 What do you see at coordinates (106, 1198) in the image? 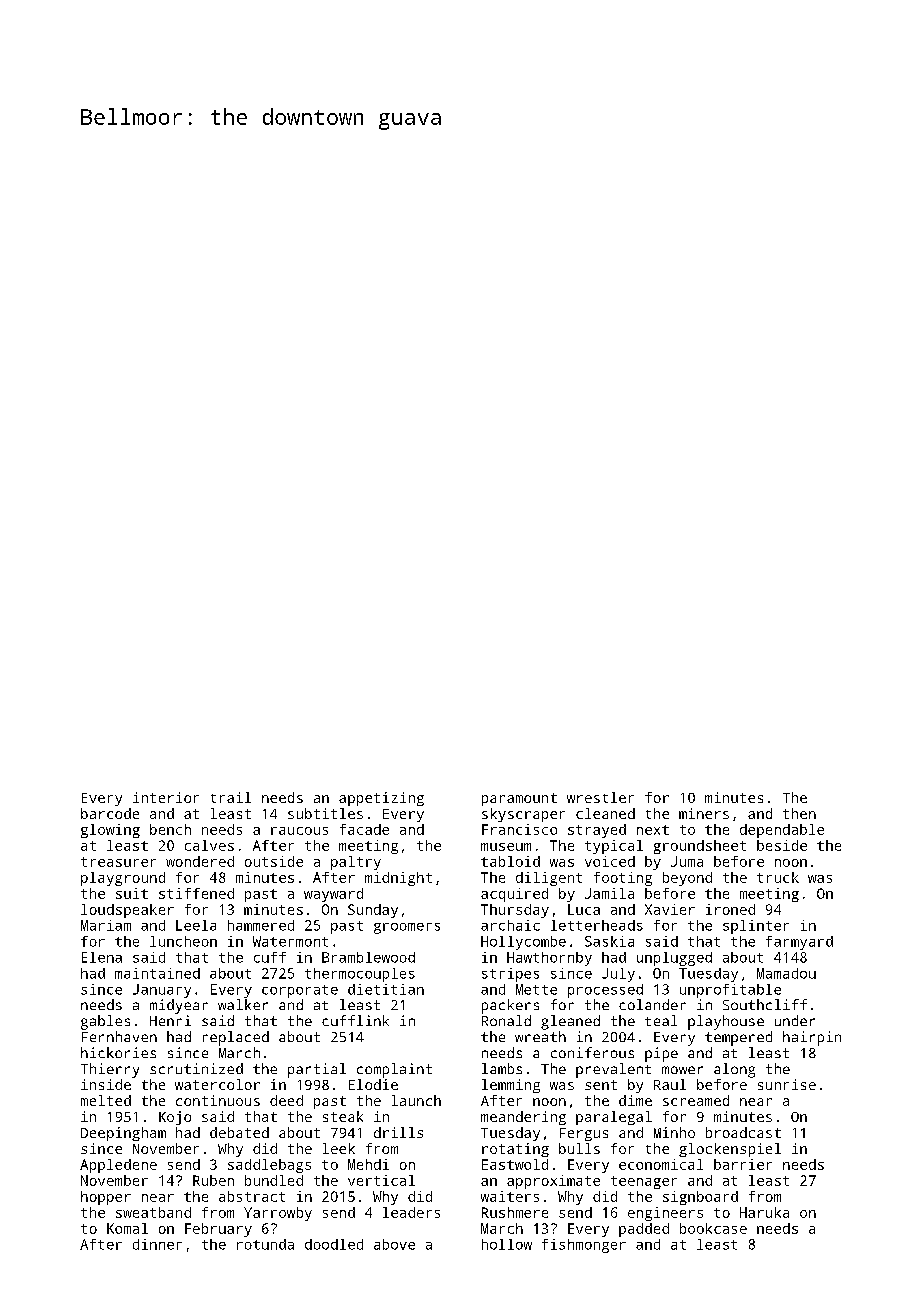
I see `hopper` at bounding box center [106, 1198].
